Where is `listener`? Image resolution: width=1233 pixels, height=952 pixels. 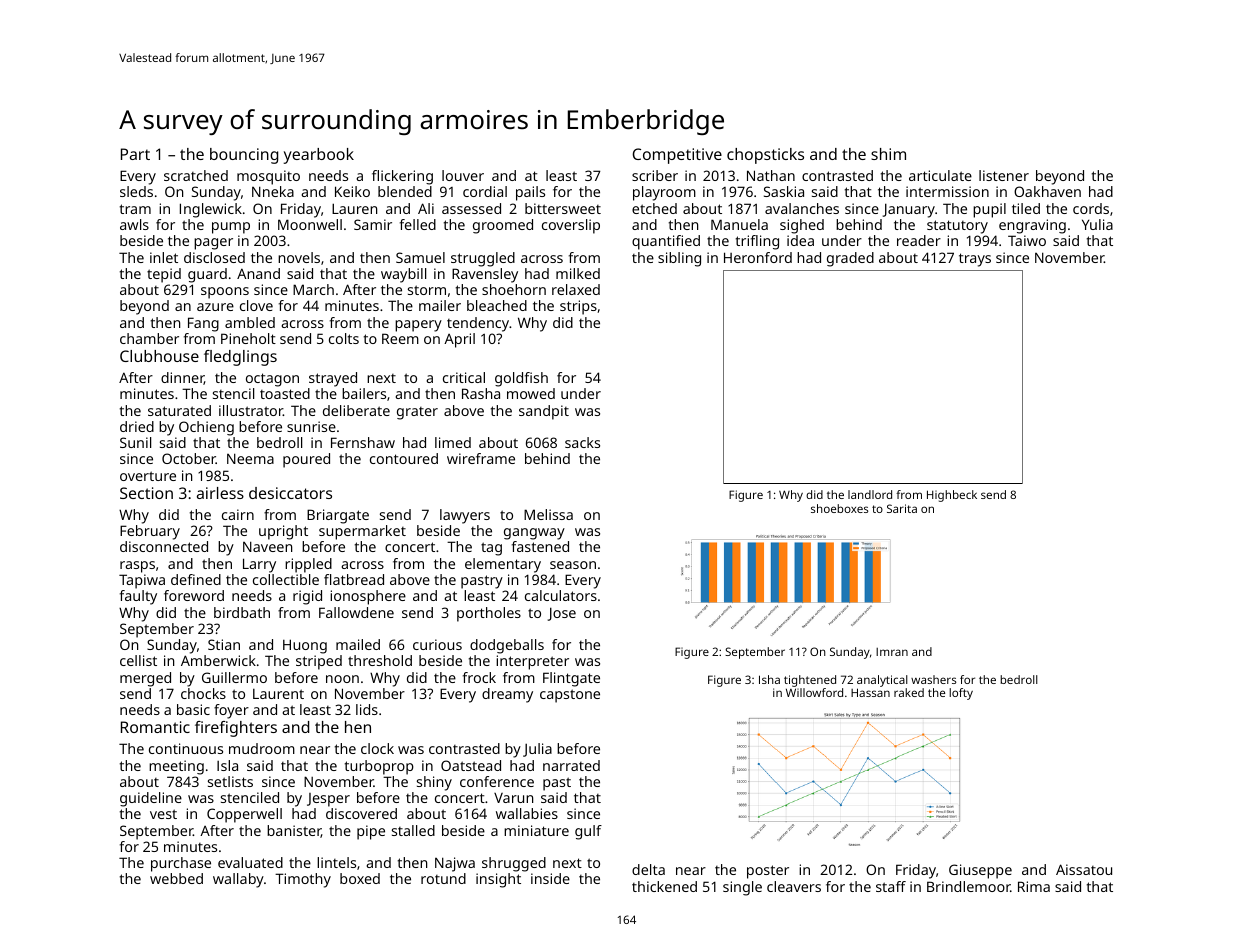
listener is located at coordinates (1004, 175).
